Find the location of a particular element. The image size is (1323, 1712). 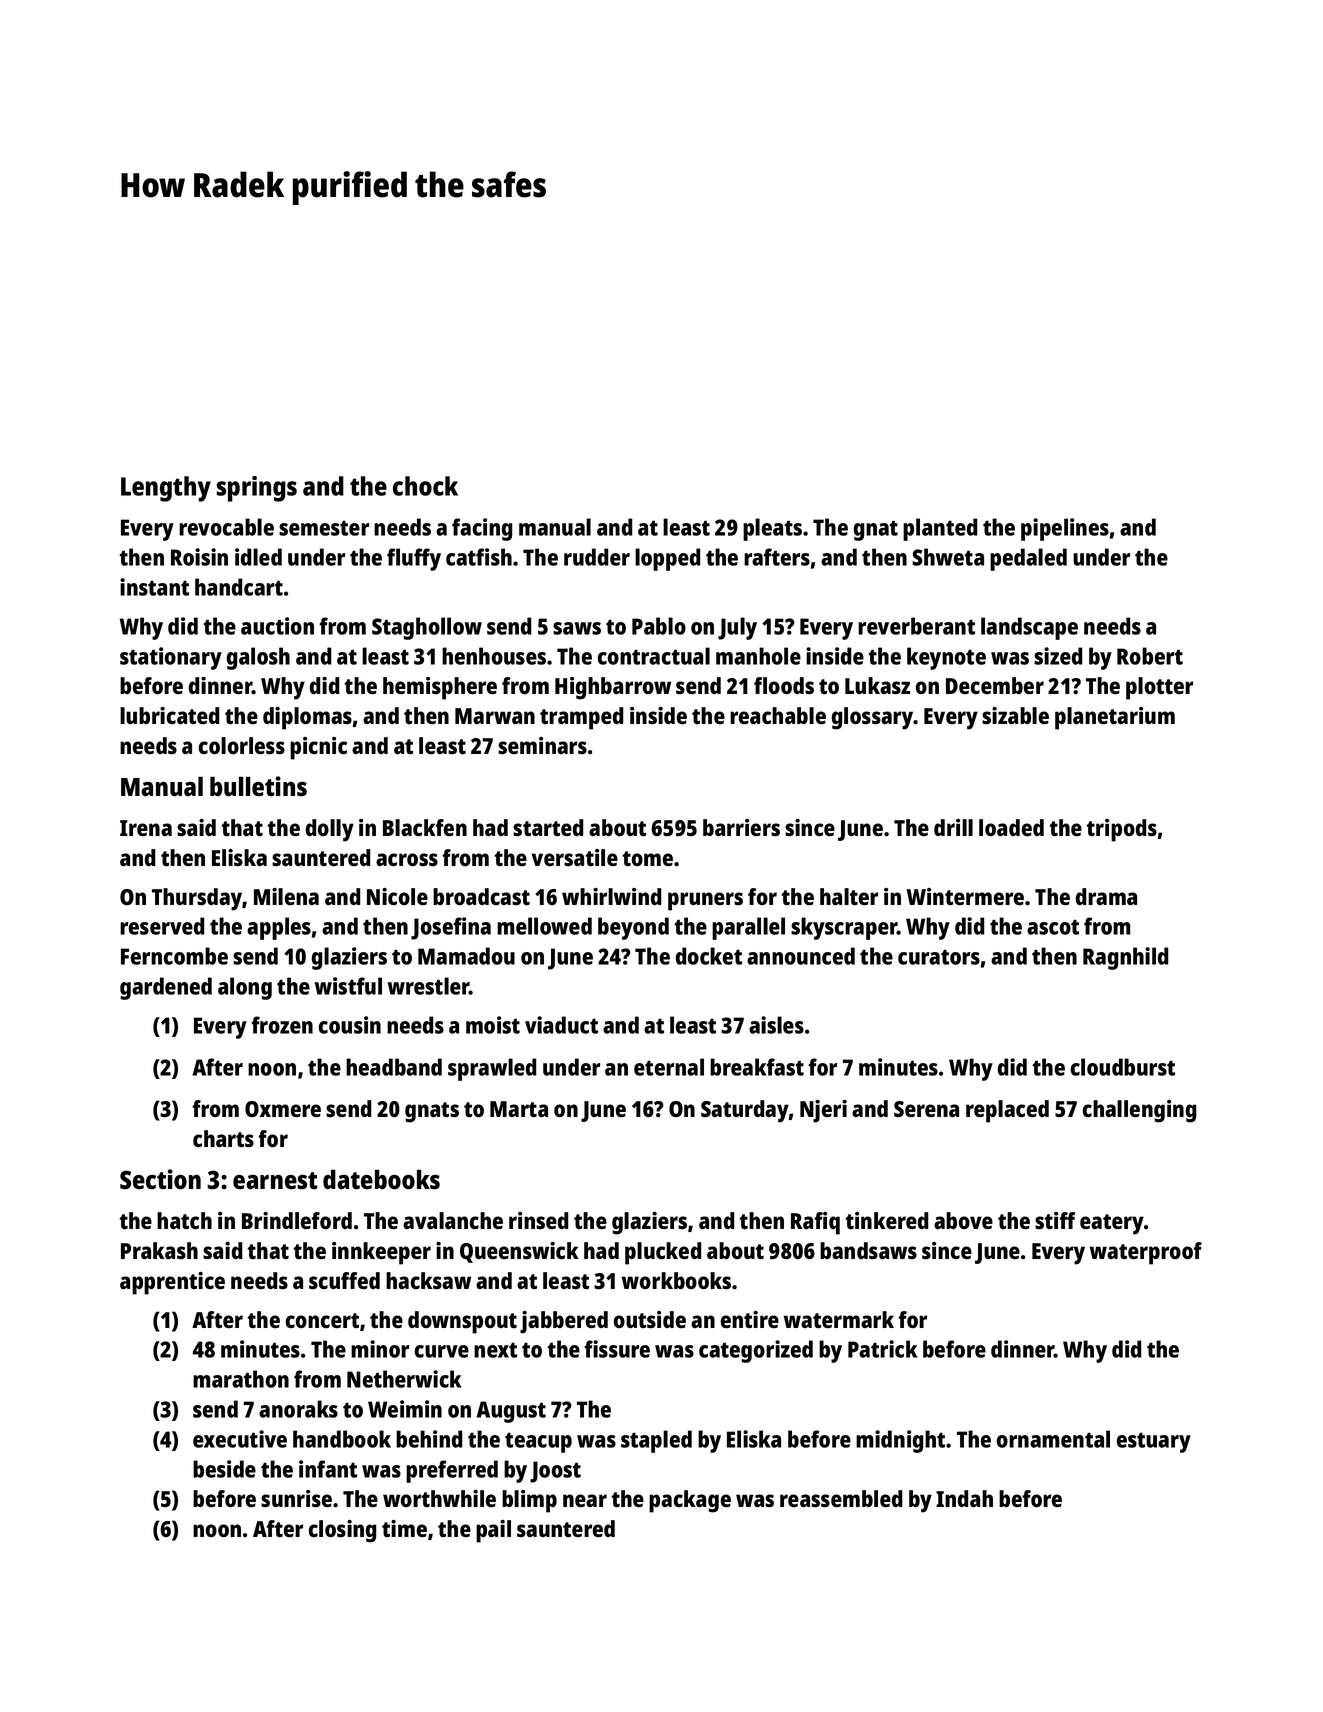

Prakash is located at coordinates (159, 1250).
